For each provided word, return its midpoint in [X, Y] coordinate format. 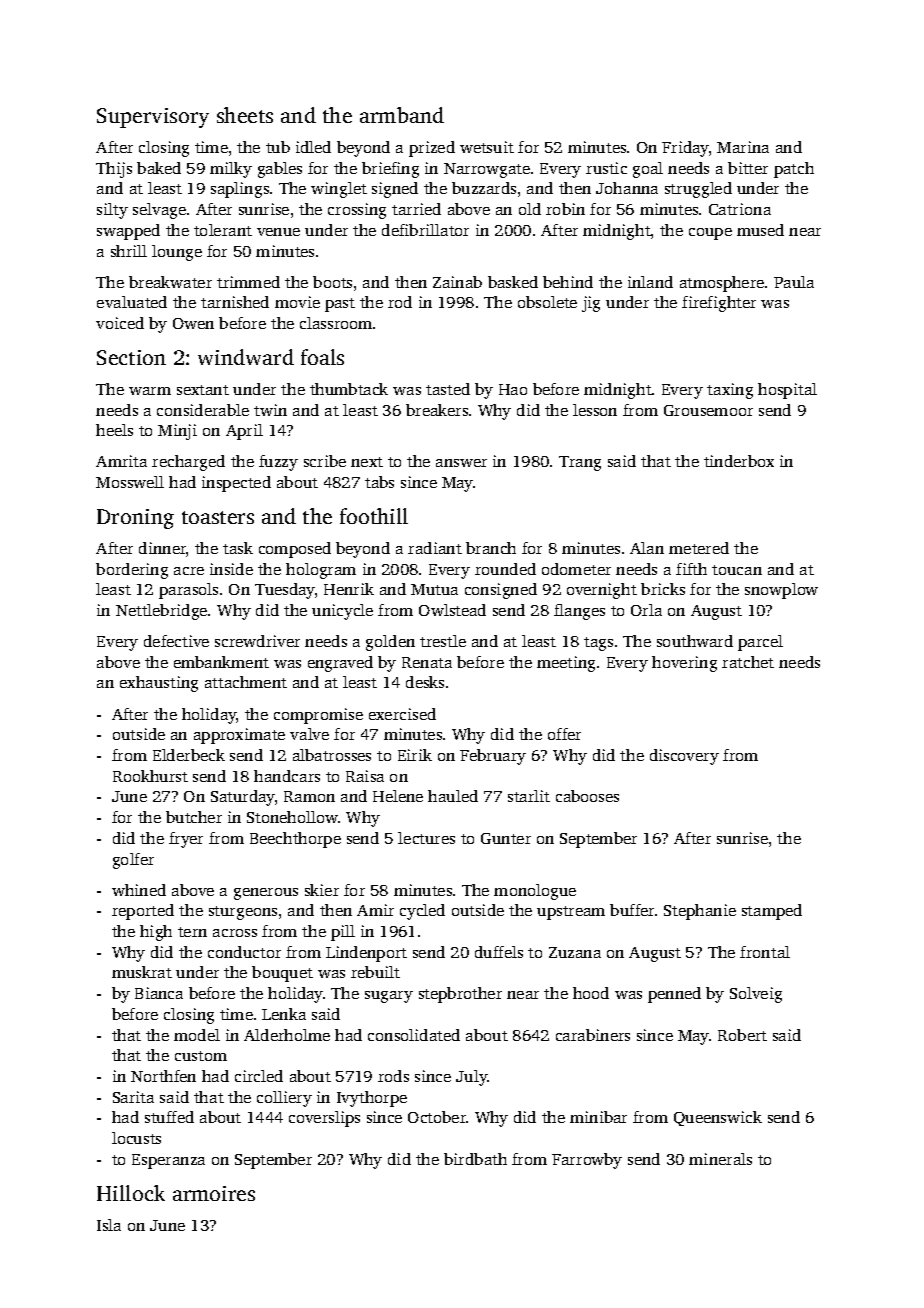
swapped [128, 232]
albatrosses [332, 755]
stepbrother [460, 995]
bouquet [282, 974]
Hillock [131, 1193]
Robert [742, 1035]
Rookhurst [150, 776]
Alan [647, 548]
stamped [772, 912]
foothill [374, 516]
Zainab [457, 282]
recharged [188, 463]
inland [650, 282]
